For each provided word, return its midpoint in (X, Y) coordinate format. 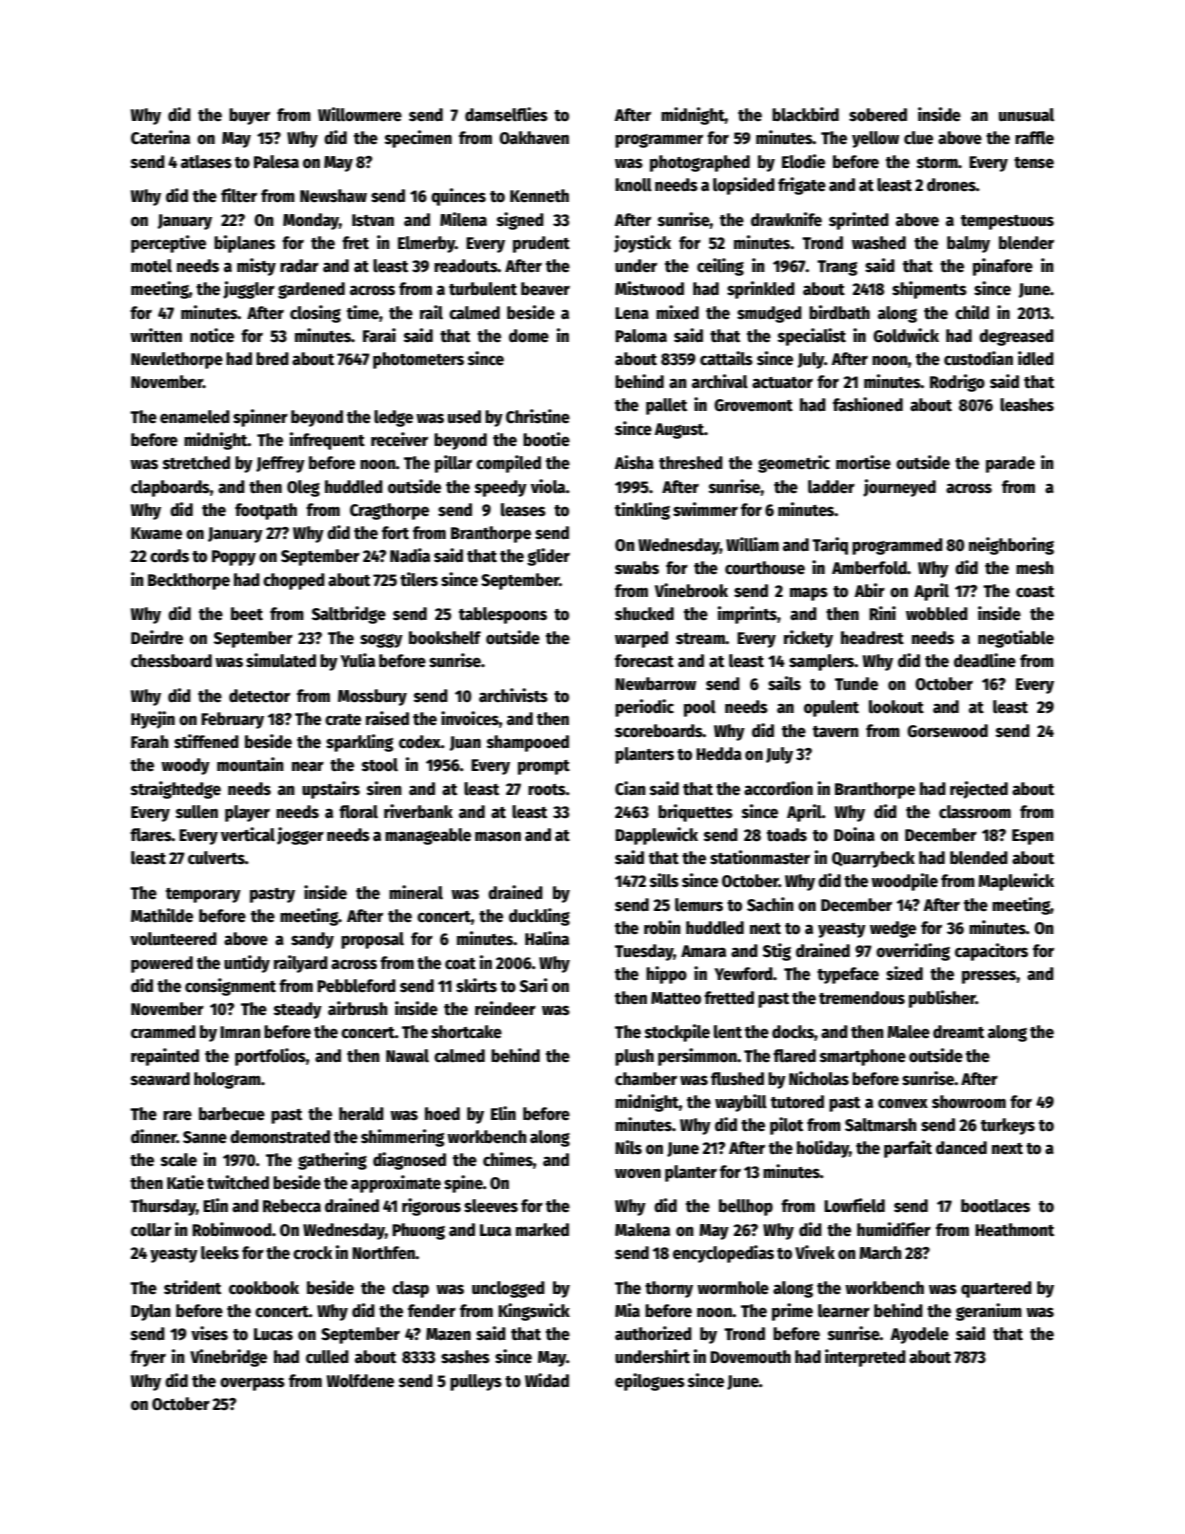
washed (879, 243)
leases (523, 510)
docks (793, 1032)
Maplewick (1016, 882)
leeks (220, 1253)
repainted (165, 1057)
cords (169, 556)
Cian (630, 788)
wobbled (937, 614)
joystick (642, 244)
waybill (741, 1103)
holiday (823, 1149)
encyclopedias (723, 1254)
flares (151, 835)
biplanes (244, 244)
